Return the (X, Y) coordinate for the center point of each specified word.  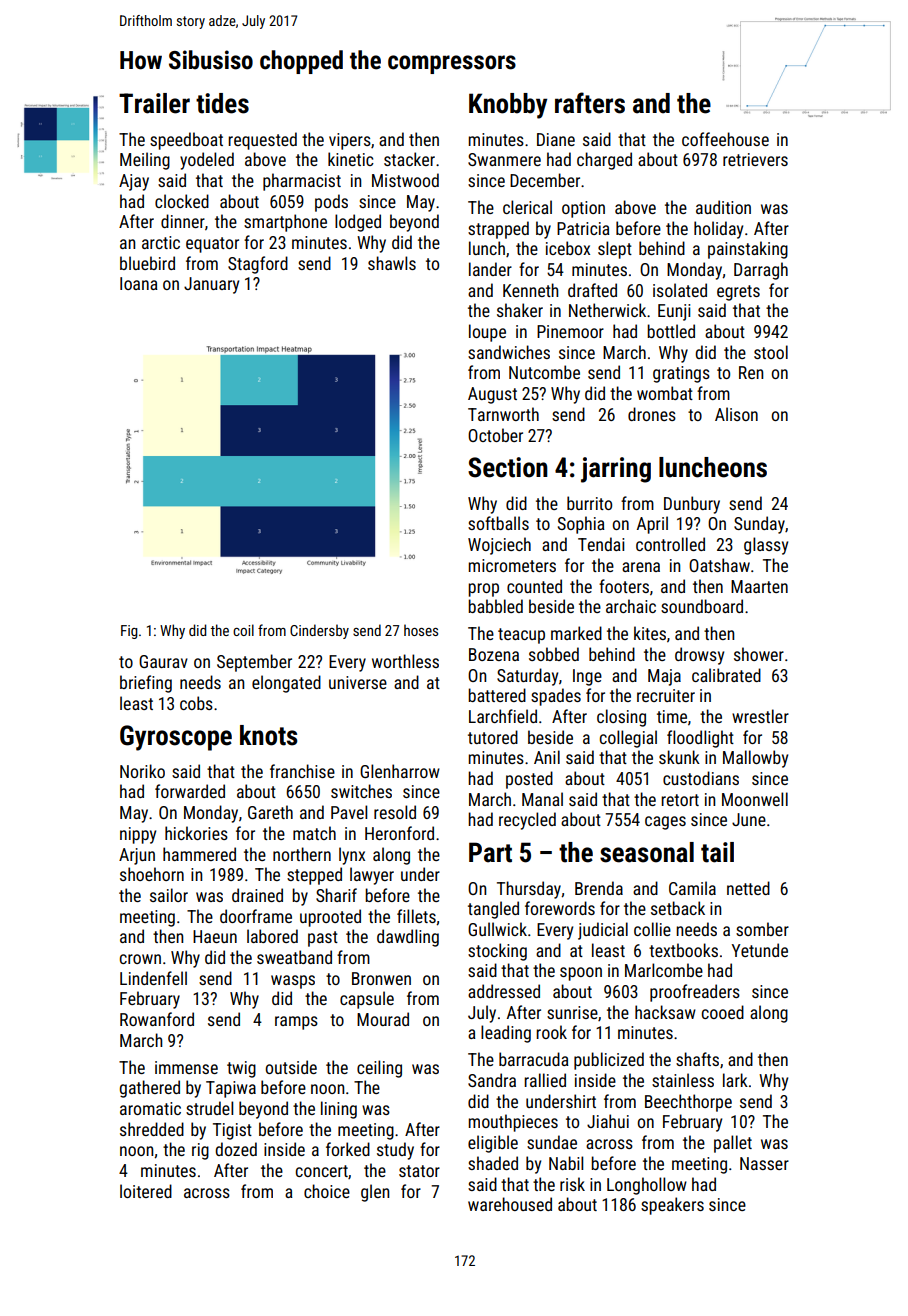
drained (257, 895)
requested (262, 141)
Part (490, 852)
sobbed (554, 654)
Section (508, 467)
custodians (701, 778)
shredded (152, 1129)
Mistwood (405, 180)
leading (506, 1034)
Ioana (139, 283)
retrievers (755, 159)
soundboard (702, 606)
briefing (146, 684)
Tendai (601, 544)
